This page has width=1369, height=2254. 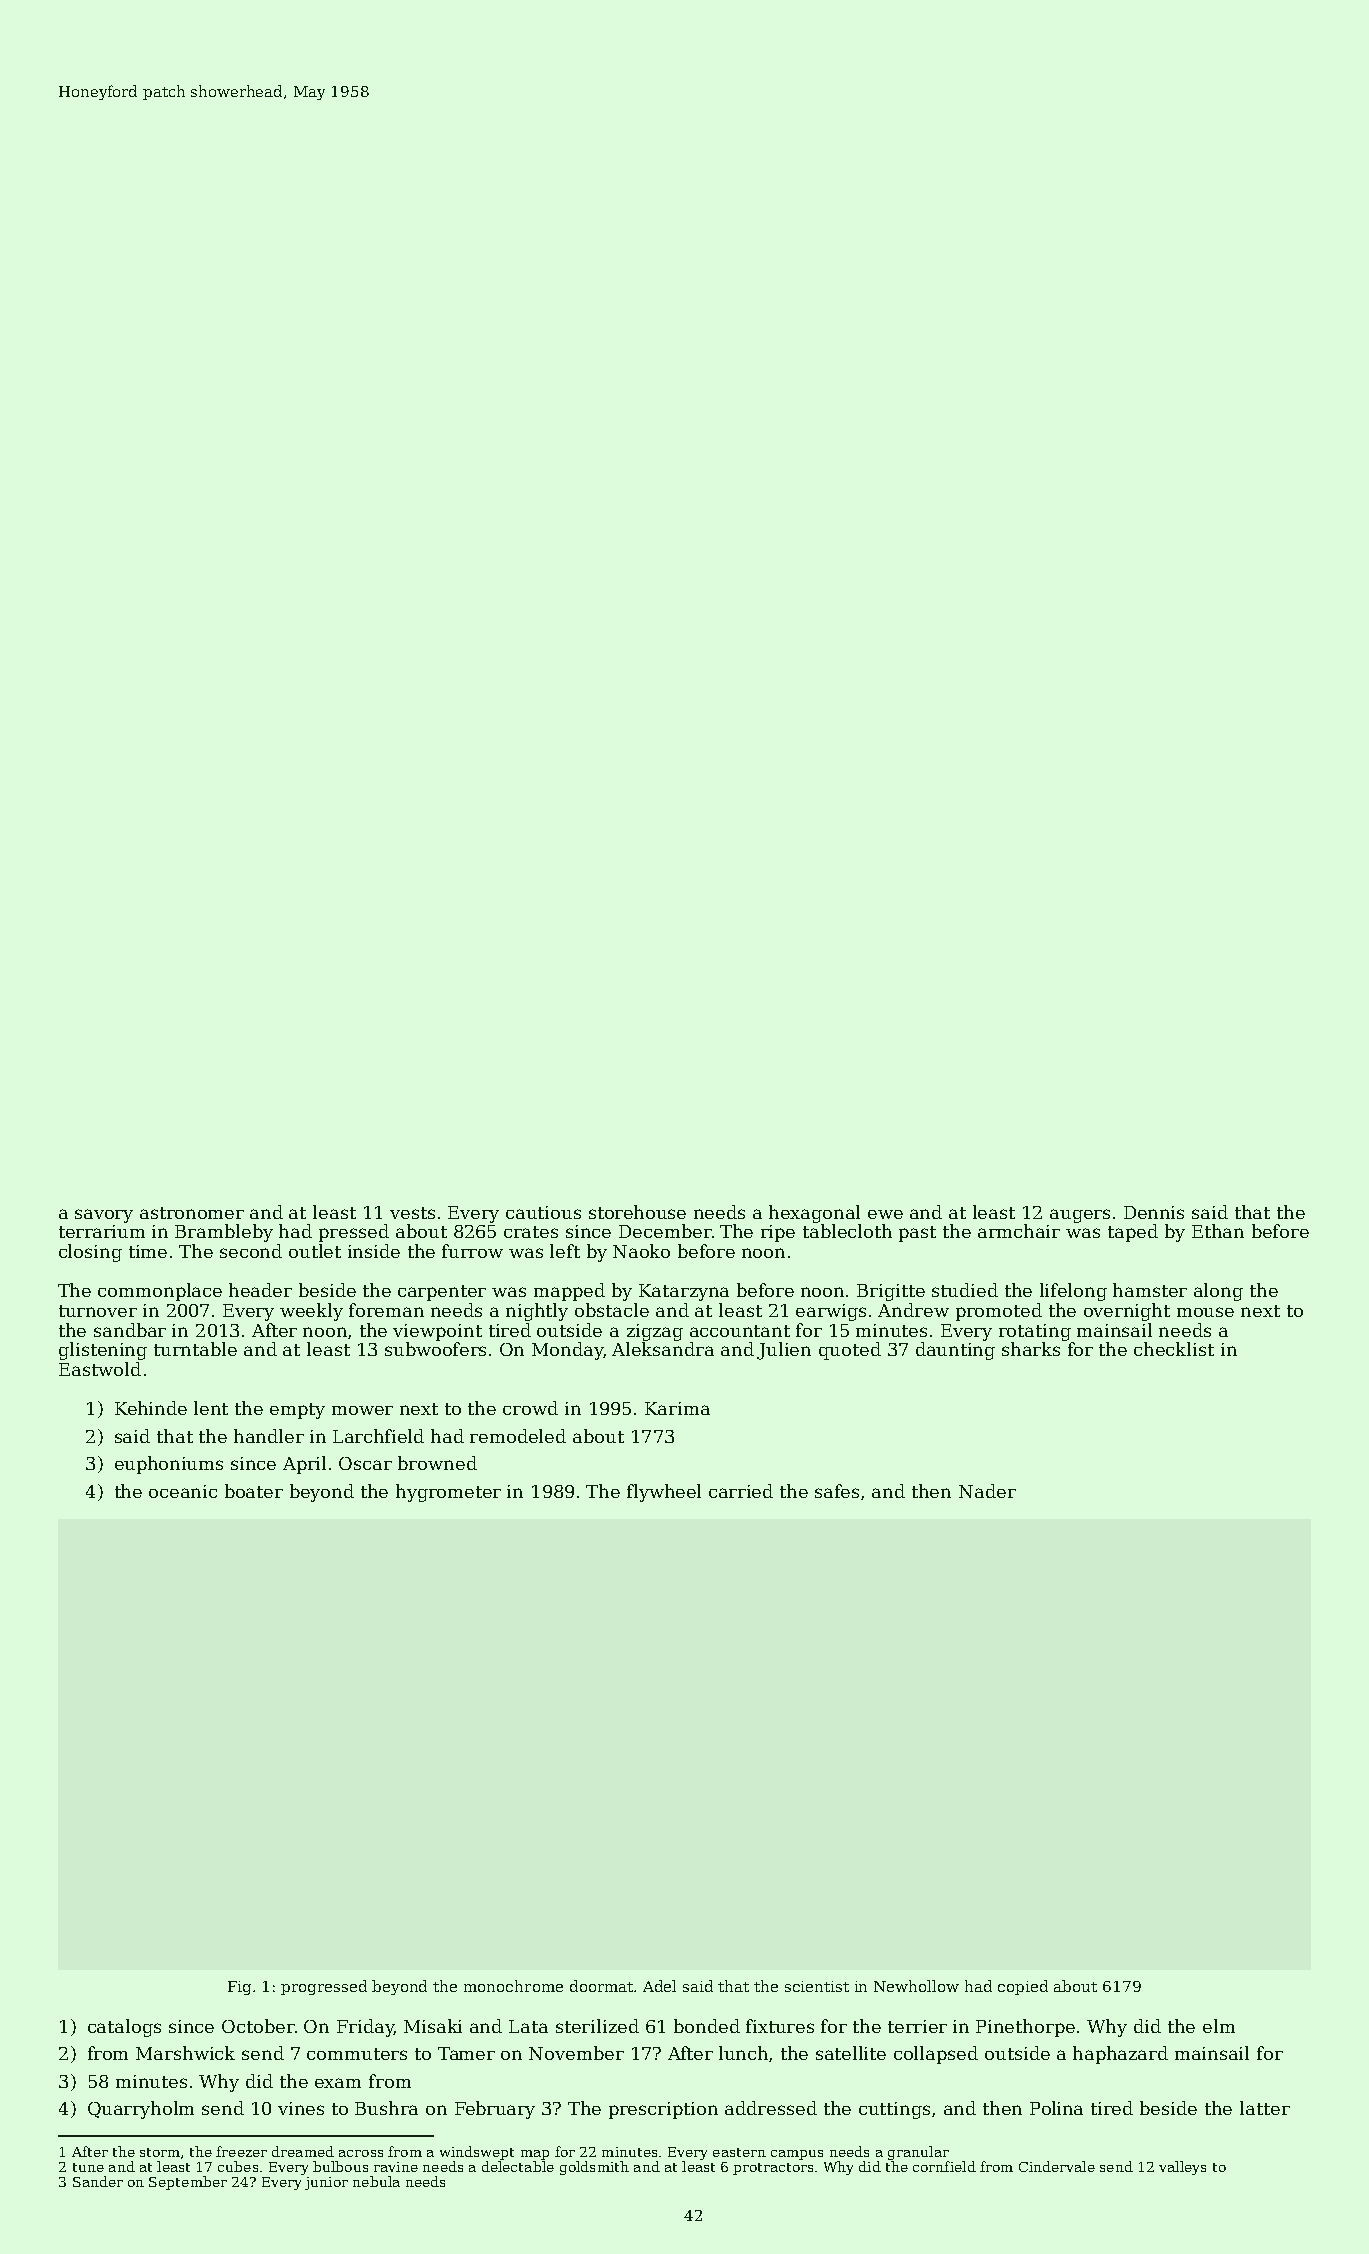 I want to click on commuters, so click(x=357, y=2054).
